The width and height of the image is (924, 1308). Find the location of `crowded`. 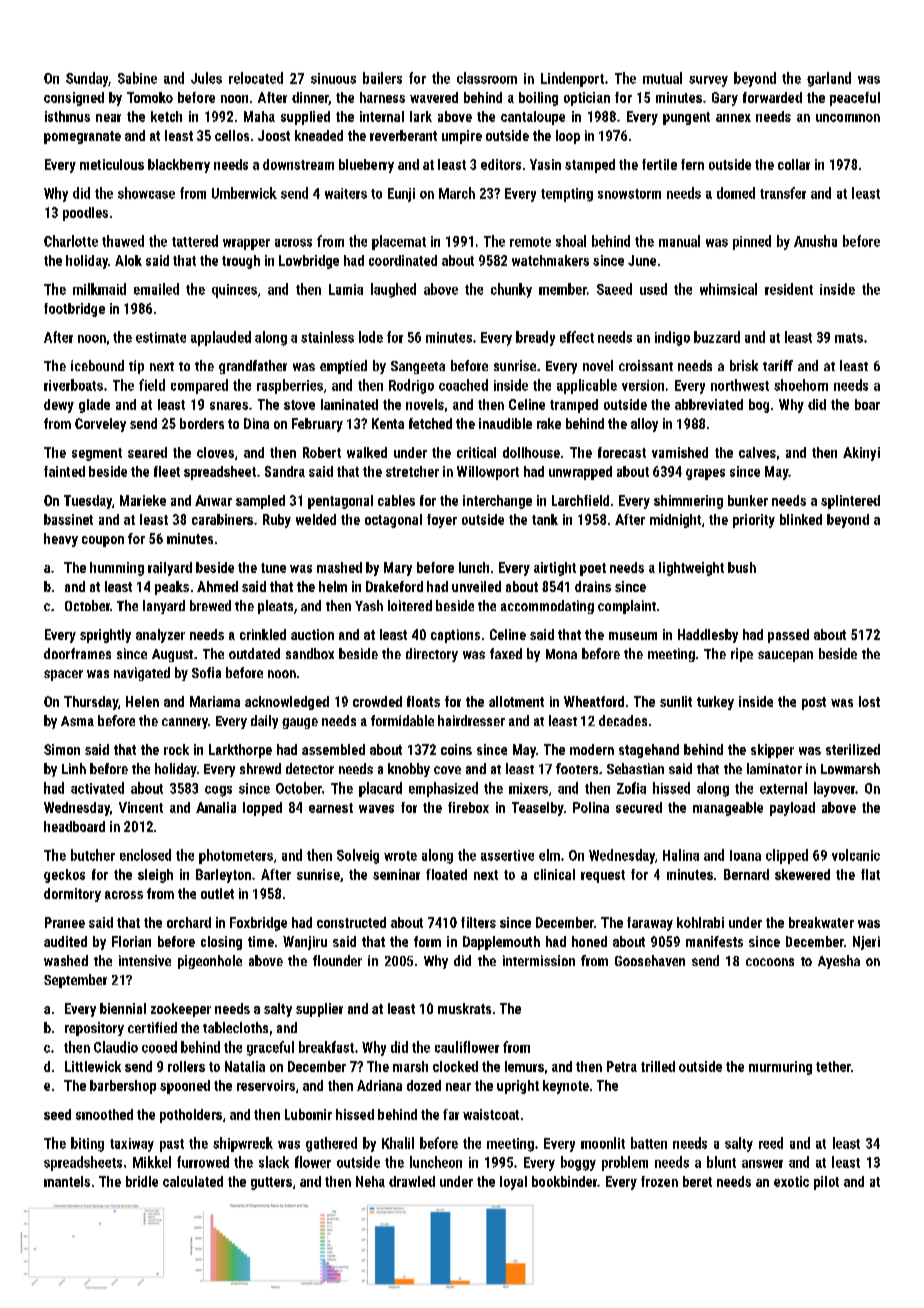

crowded is located at coordinates (377, 701).
